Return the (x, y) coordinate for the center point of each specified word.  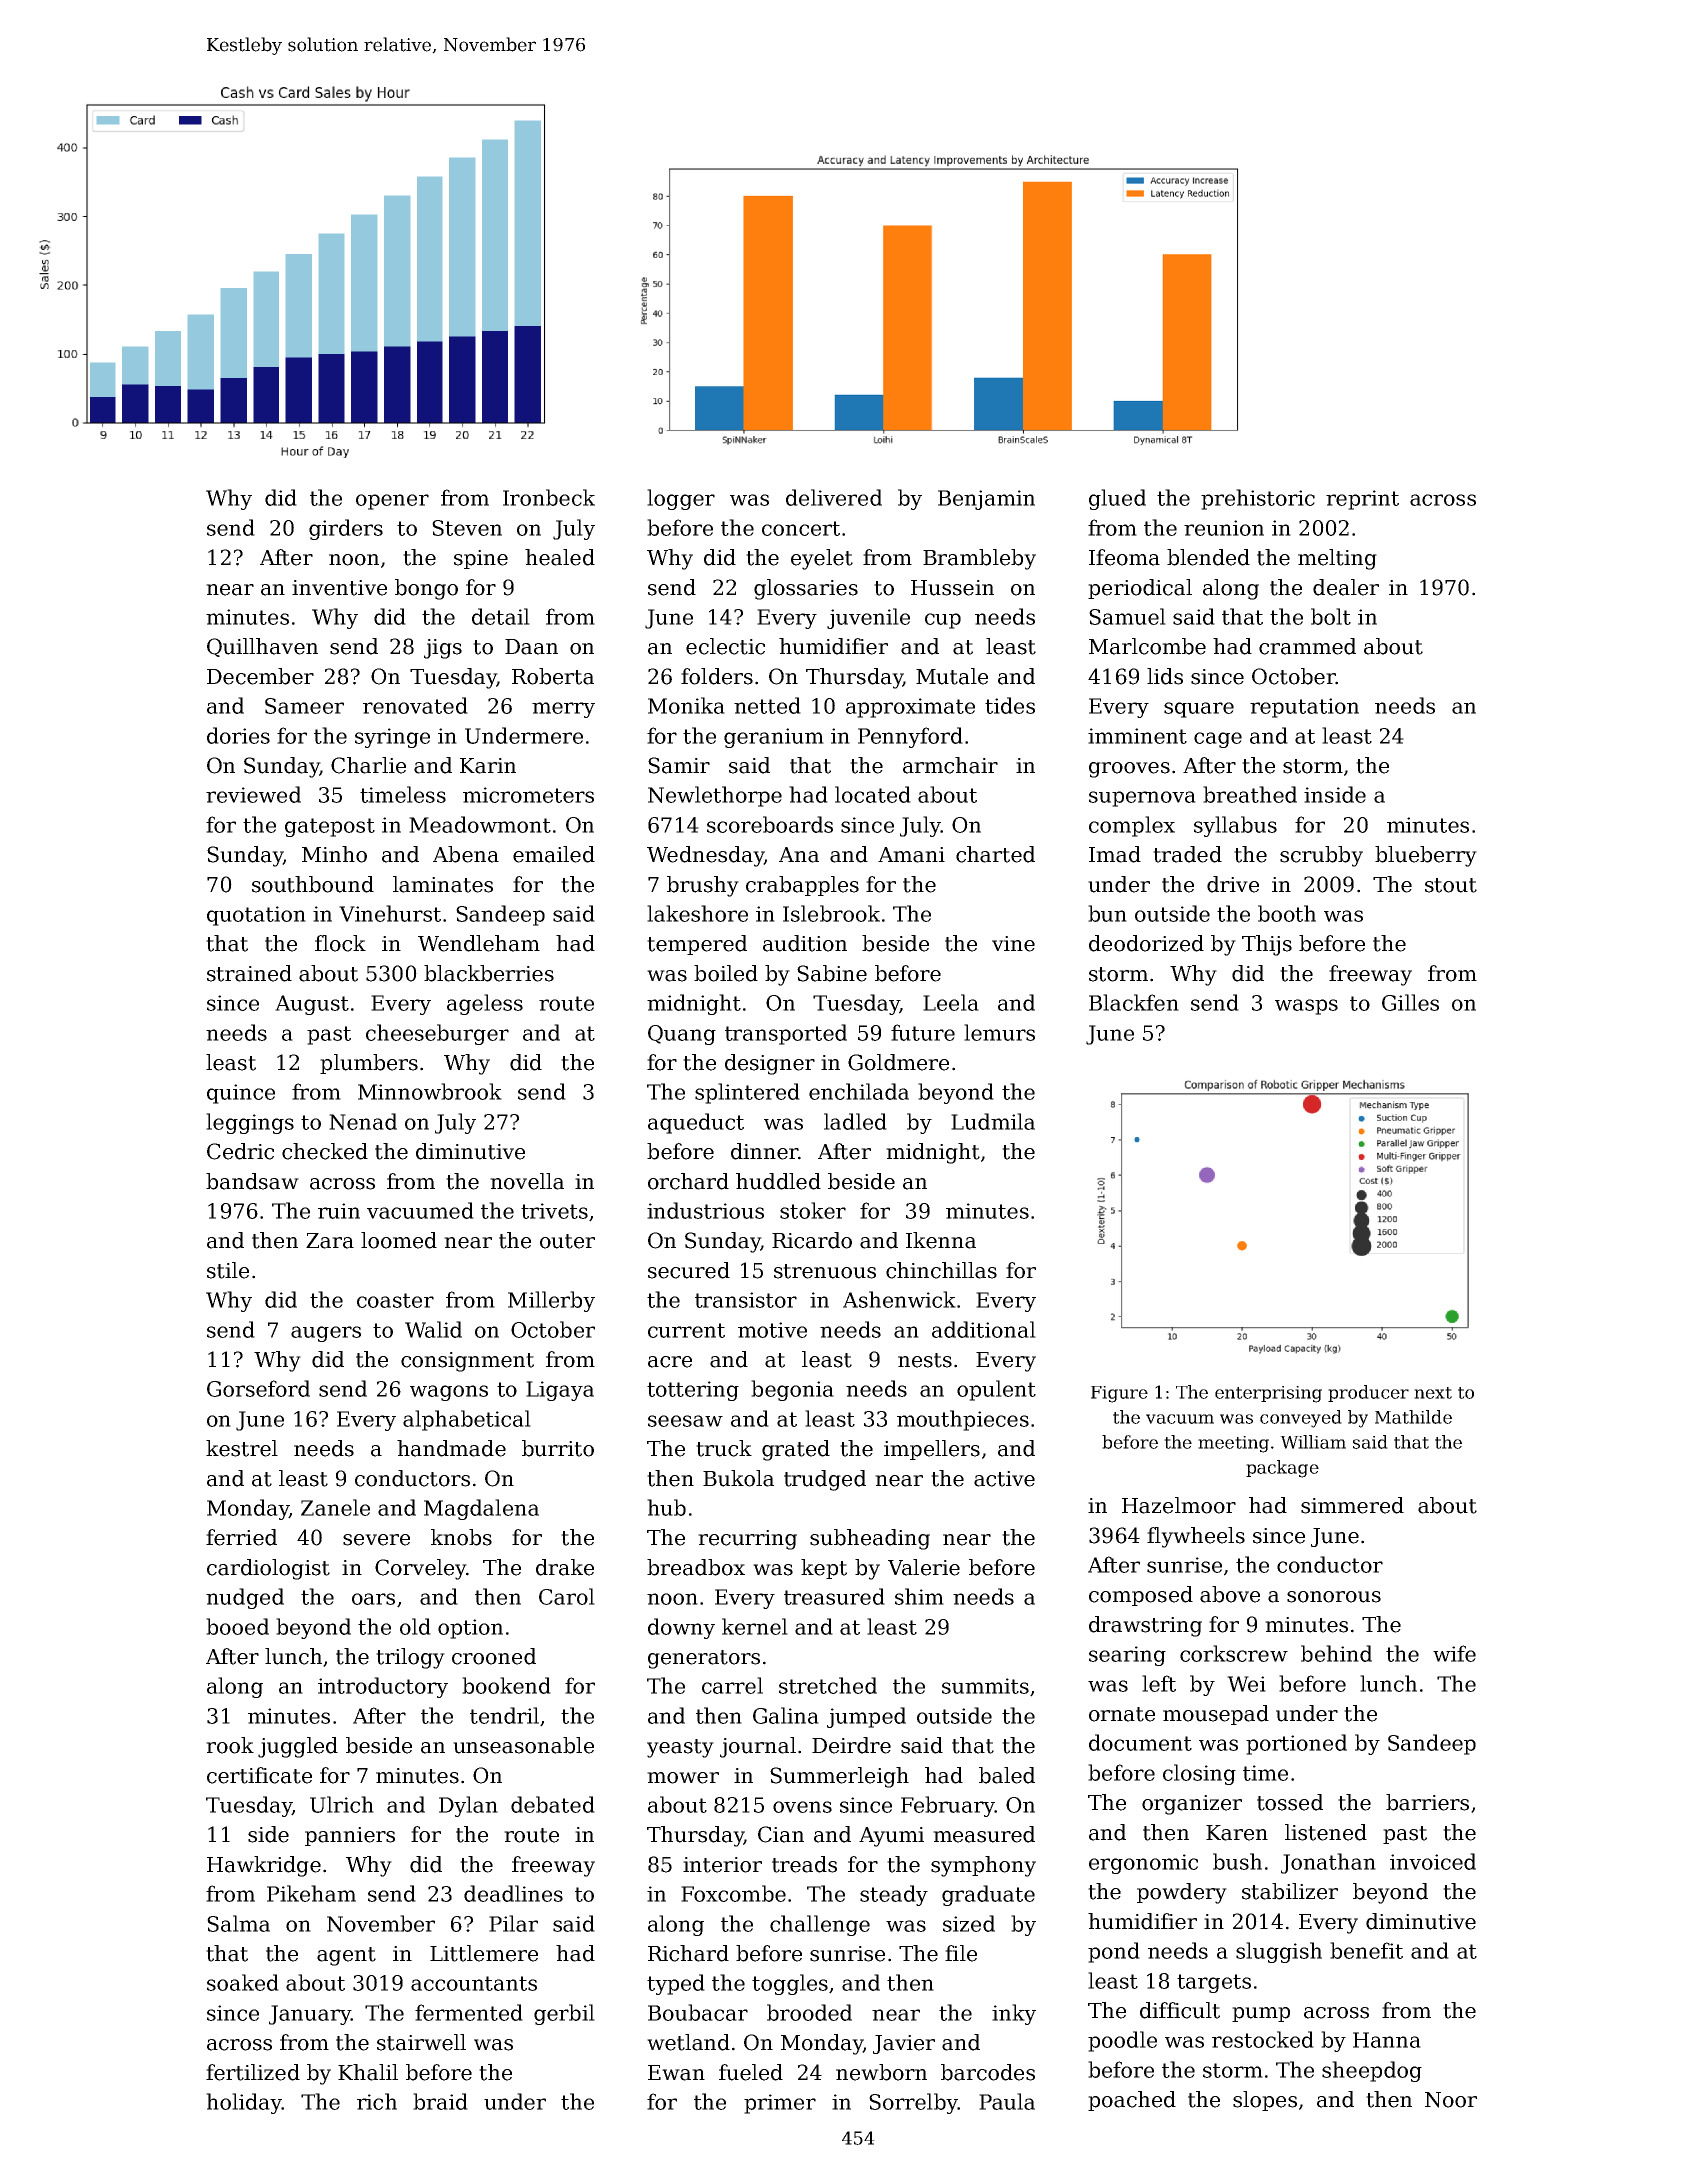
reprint (1362, 500)
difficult (1180, 2010)
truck (724, 1448)
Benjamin (986, 500)
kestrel (242, 1448)
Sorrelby (913, 2103)
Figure (1119, 1394)
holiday (244, 2103)
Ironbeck (549, 497)
